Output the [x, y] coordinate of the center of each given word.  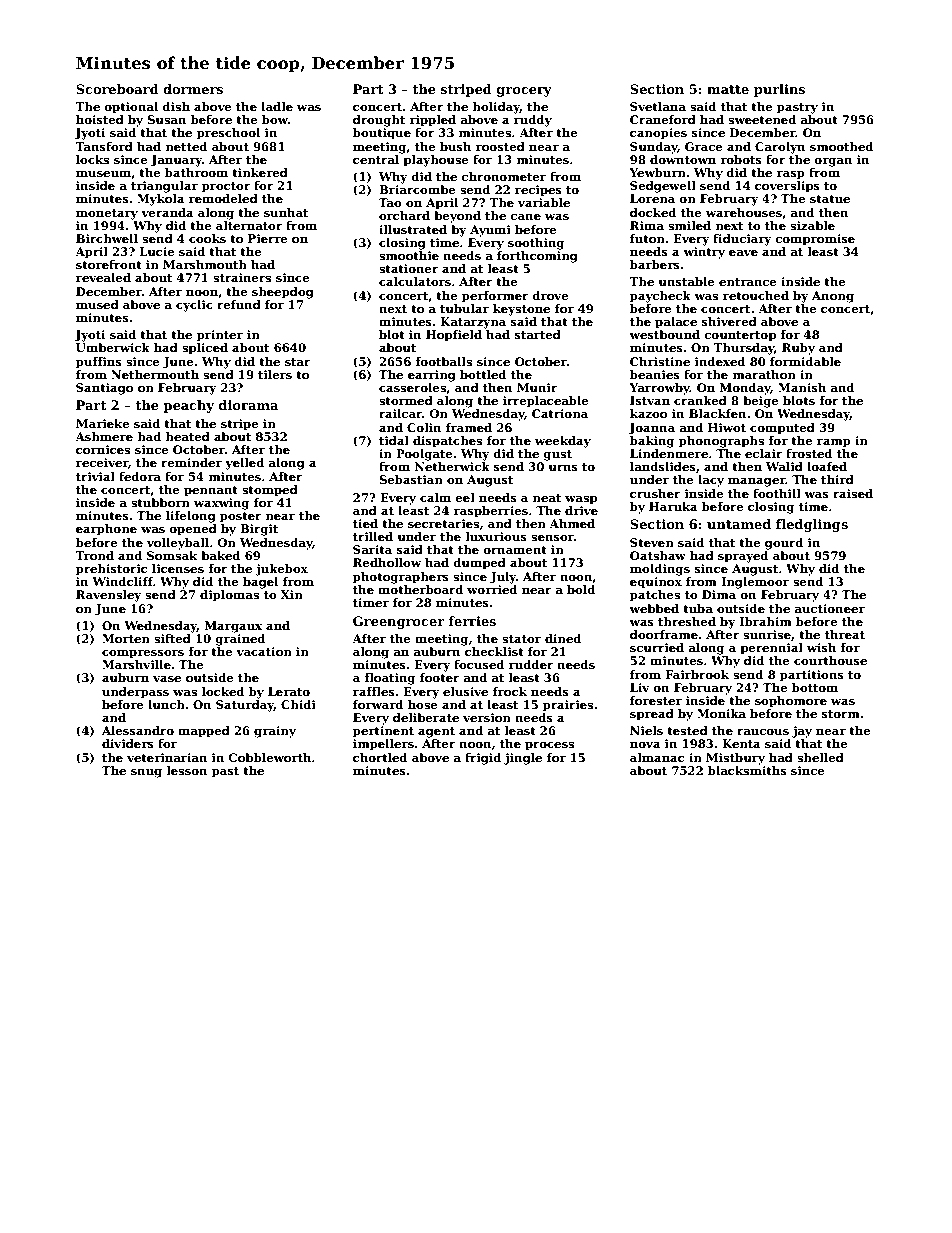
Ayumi [490, 231]
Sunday [654, 148]
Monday [745, 389]
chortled [380, 757]
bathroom [196, 172]
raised [853, 493]
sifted [172, 638]
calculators [415, 281]
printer [220, 336]
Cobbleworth [269, 757]
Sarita [372, 549]
